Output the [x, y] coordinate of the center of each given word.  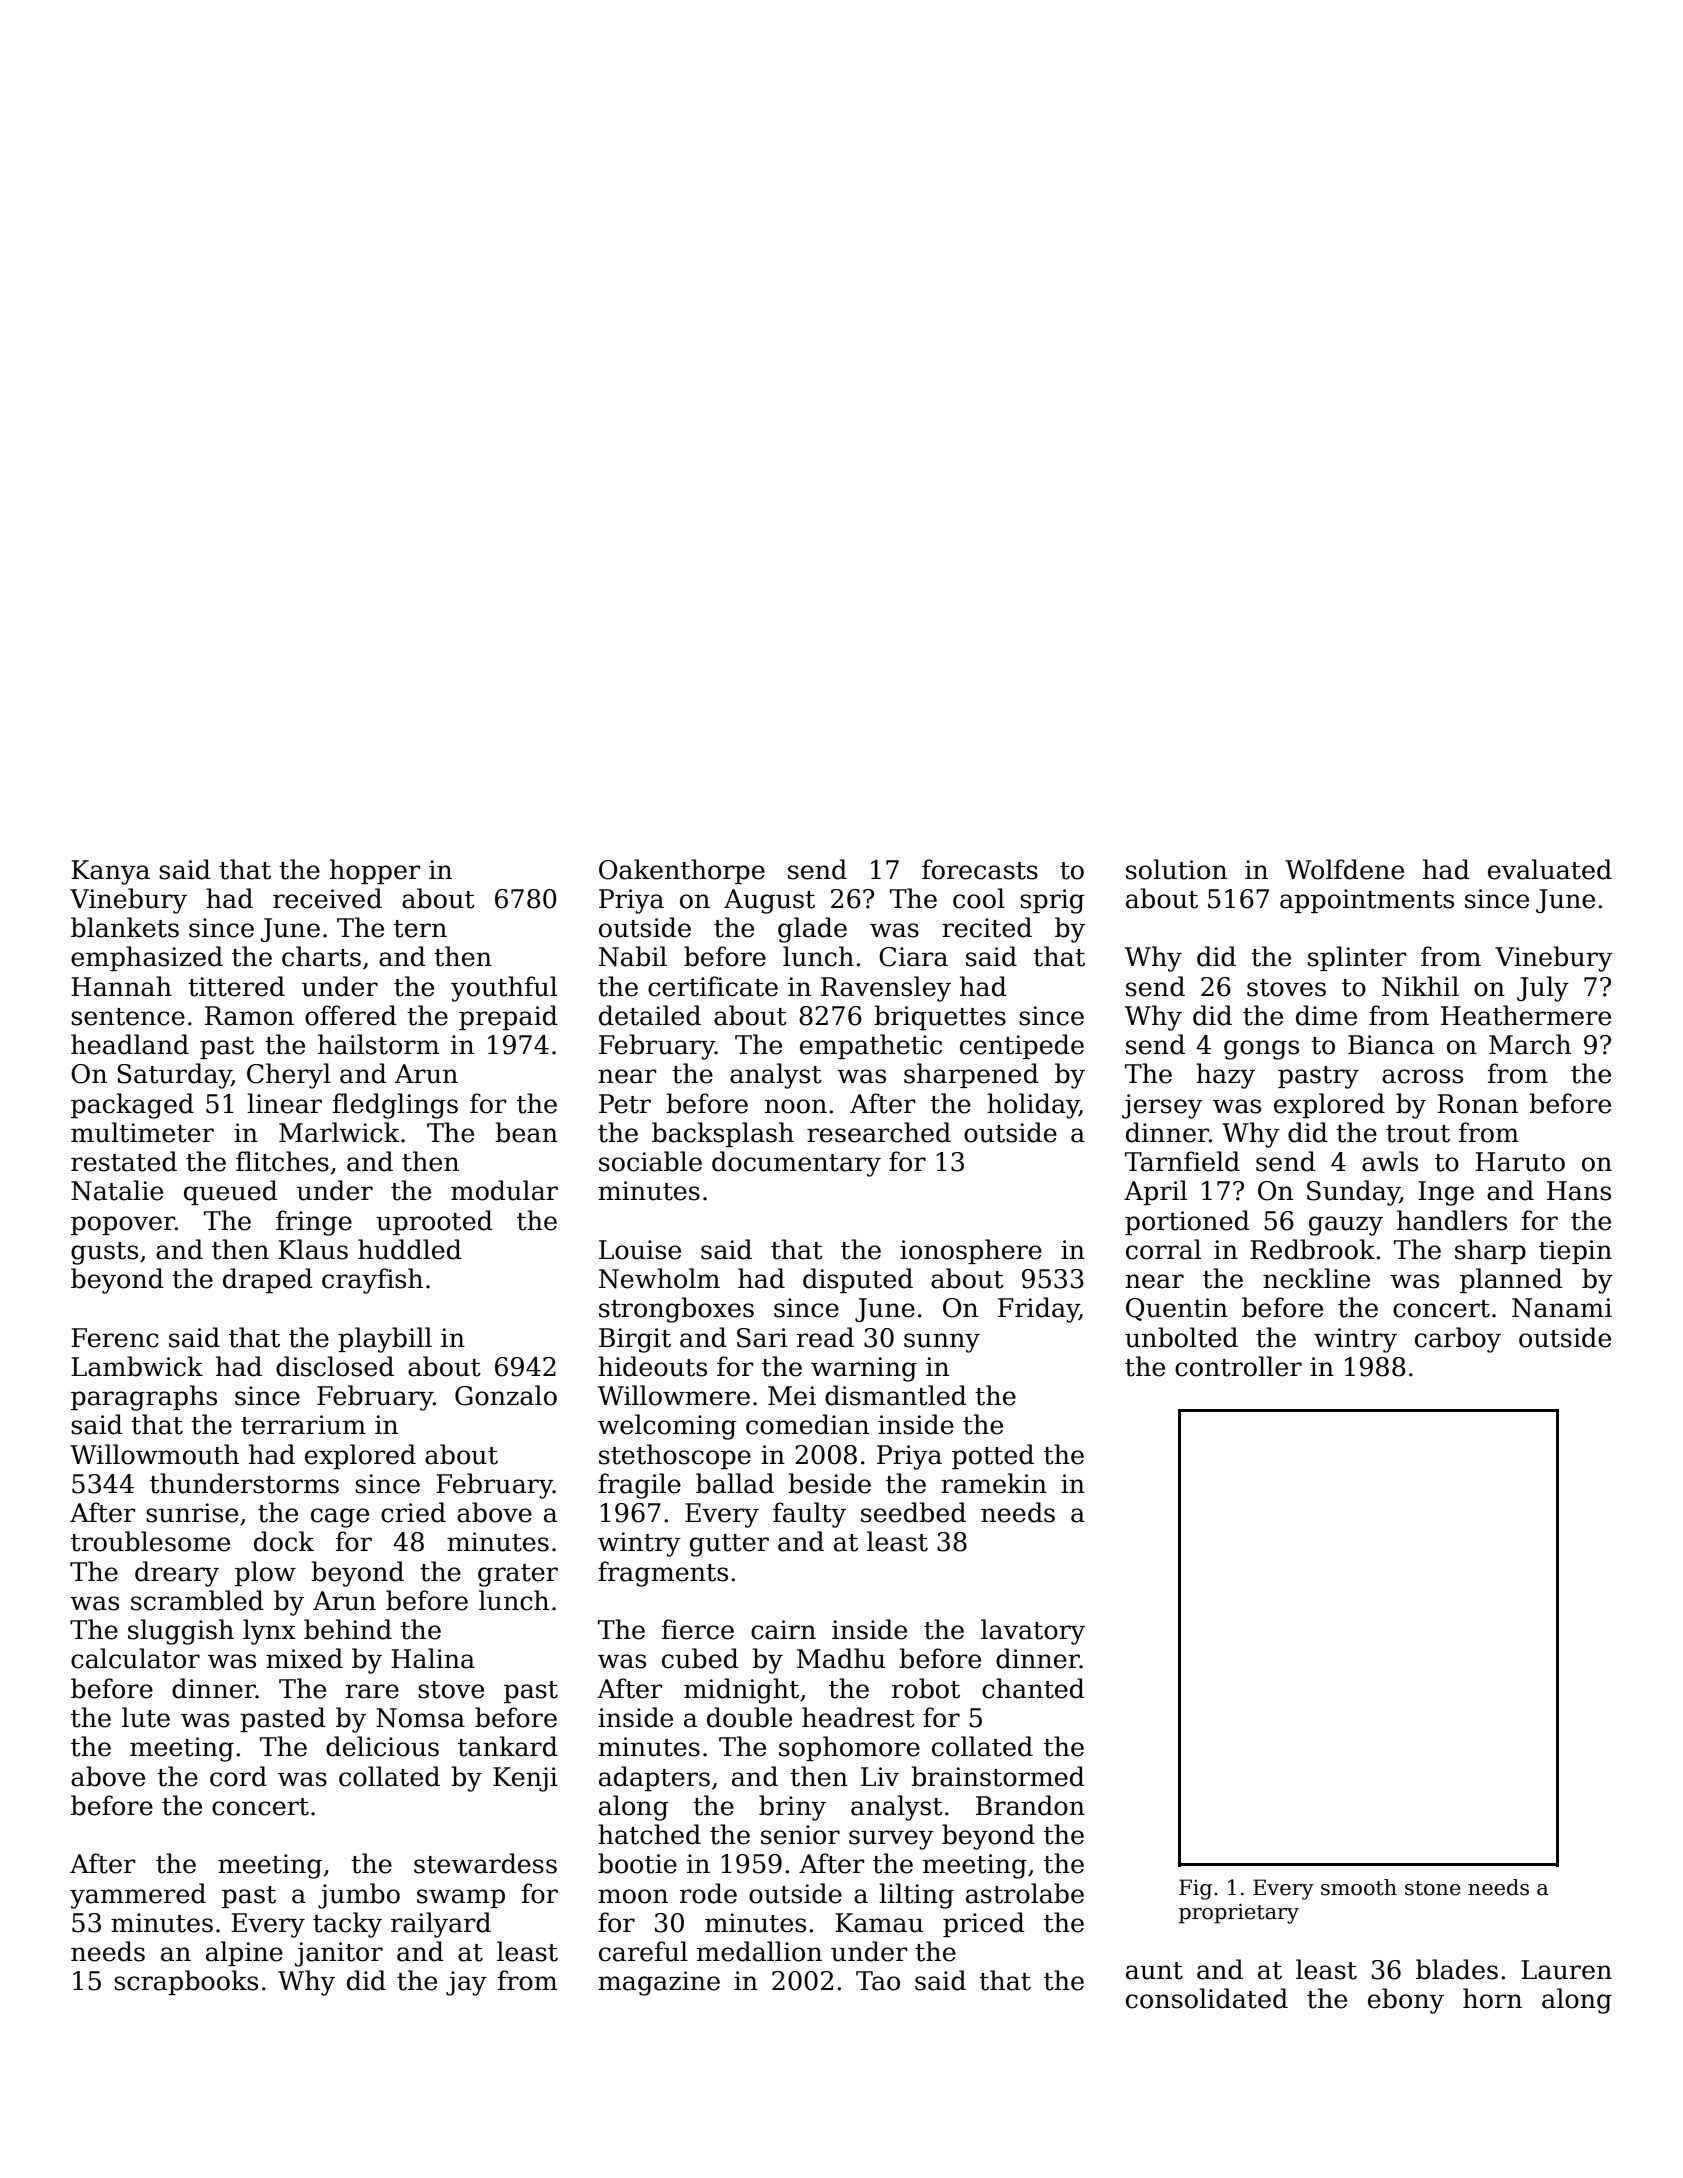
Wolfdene [1344, 869]
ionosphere [971, 1251]
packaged [132, 1106]
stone [1433, 1888]
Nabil [633, 956]
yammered [138, 1896]
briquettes [940, 1017]
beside [829, 1483]
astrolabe [1025, 1893]
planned [1511, 1280]
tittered [236, 986]
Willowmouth [154, 1454]
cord [238, 1776]
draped [268, 1280]
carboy [1458, 1340]
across [1422, 1076]
